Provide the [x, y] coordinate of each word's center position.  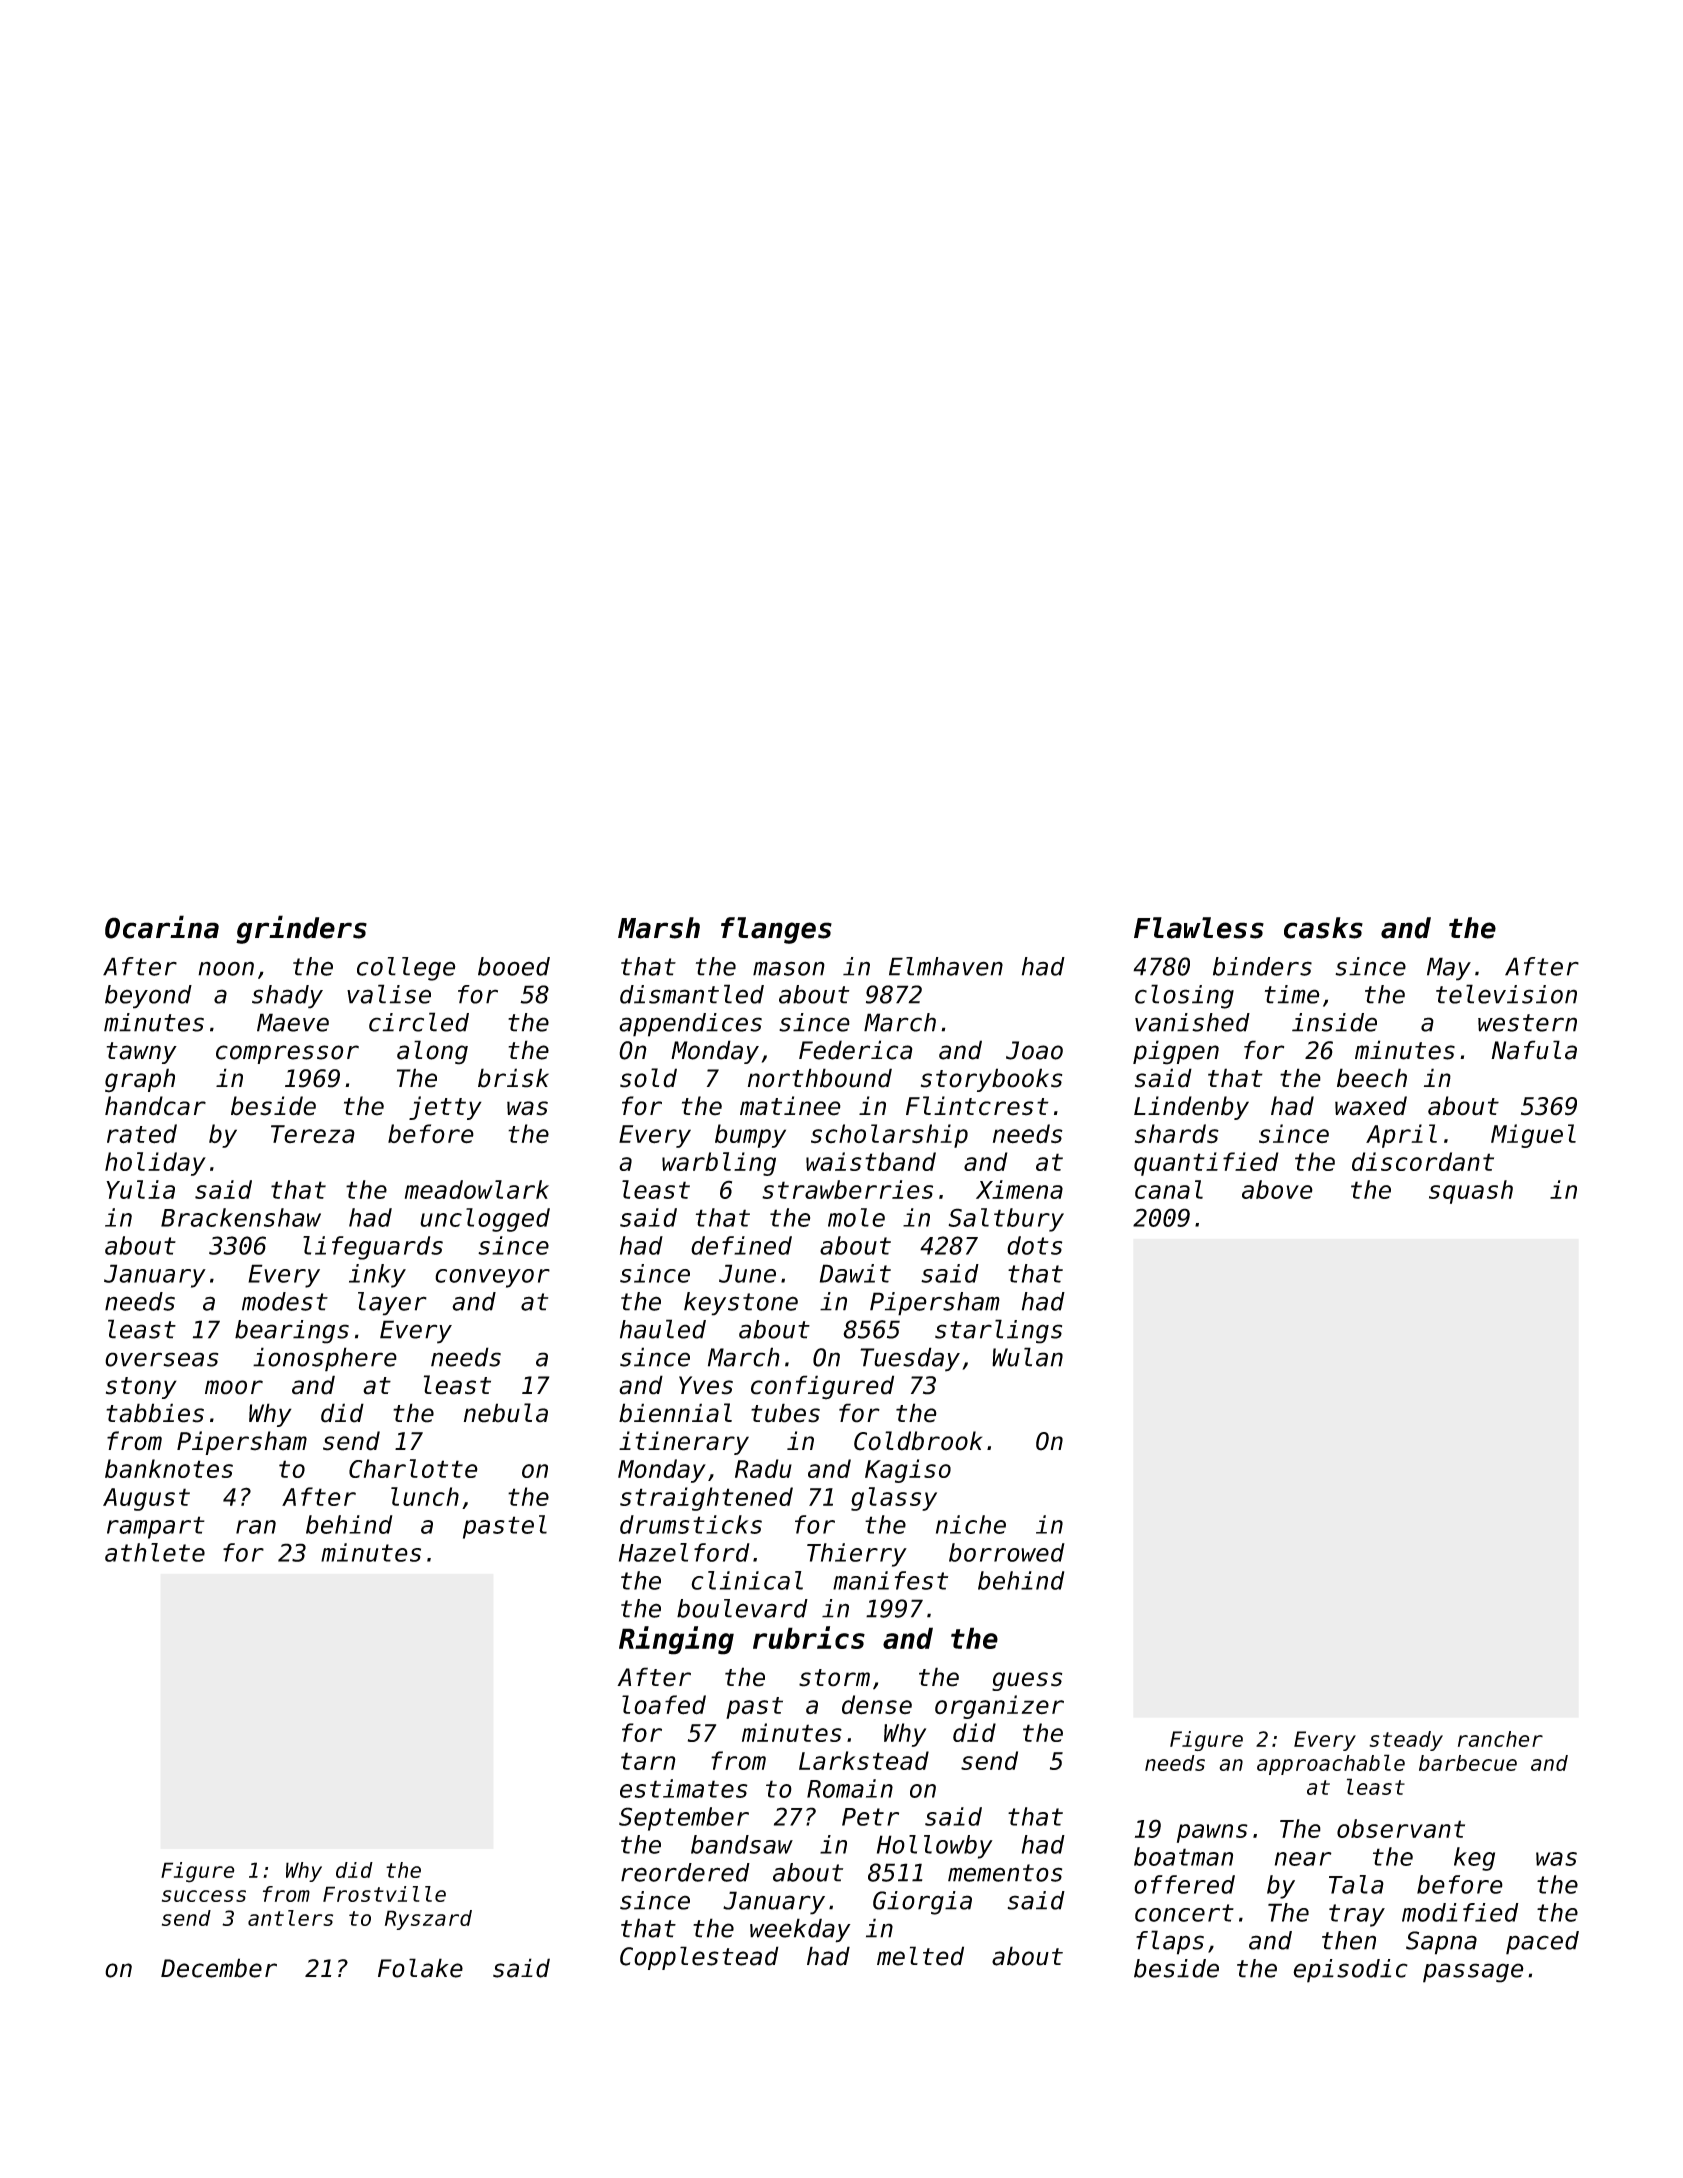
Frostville [384, 1894]
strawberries [847, 1189]
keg [1474, 1859]
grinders [301, 929]
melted [920, 1956]
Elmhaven [946, 966]
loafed [664, 1705]
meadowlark [477, 1189]
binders [1262, 966]
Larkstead [864, 1760]
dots [1034, 1245]
